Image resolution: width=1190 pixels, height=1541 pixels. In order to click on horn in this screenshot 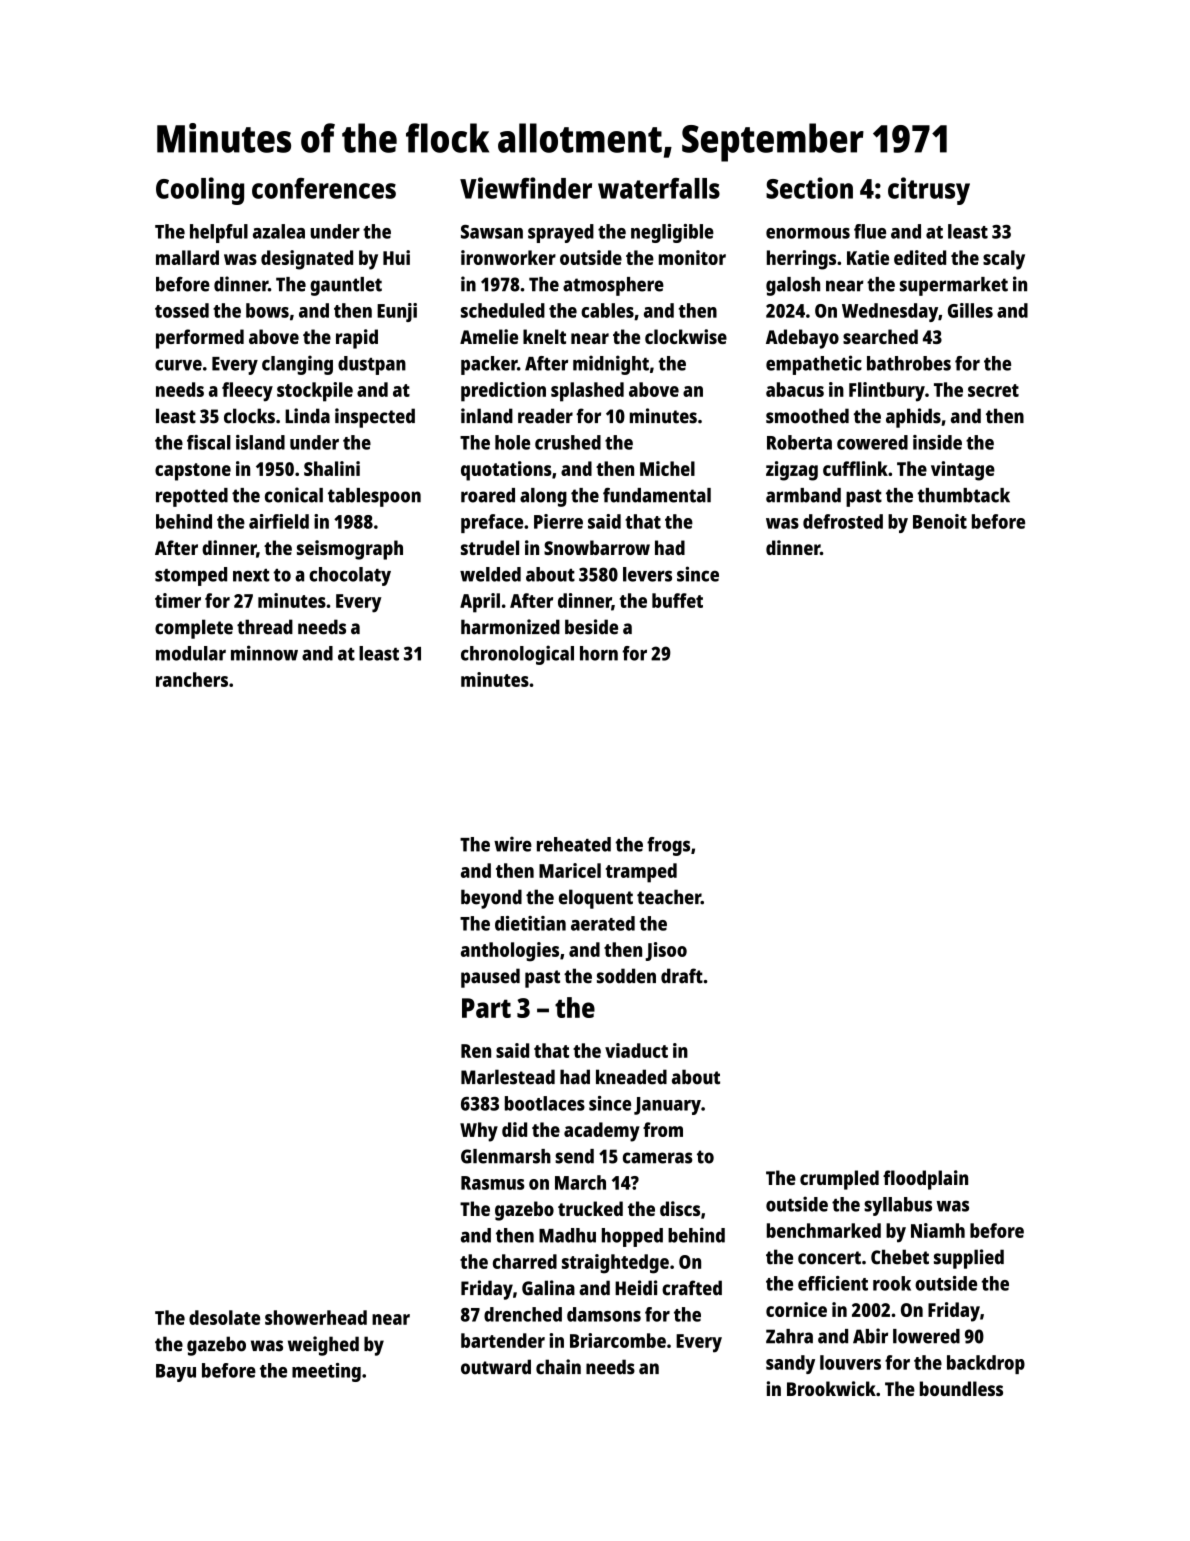, I will do `click(599, 653)`.
